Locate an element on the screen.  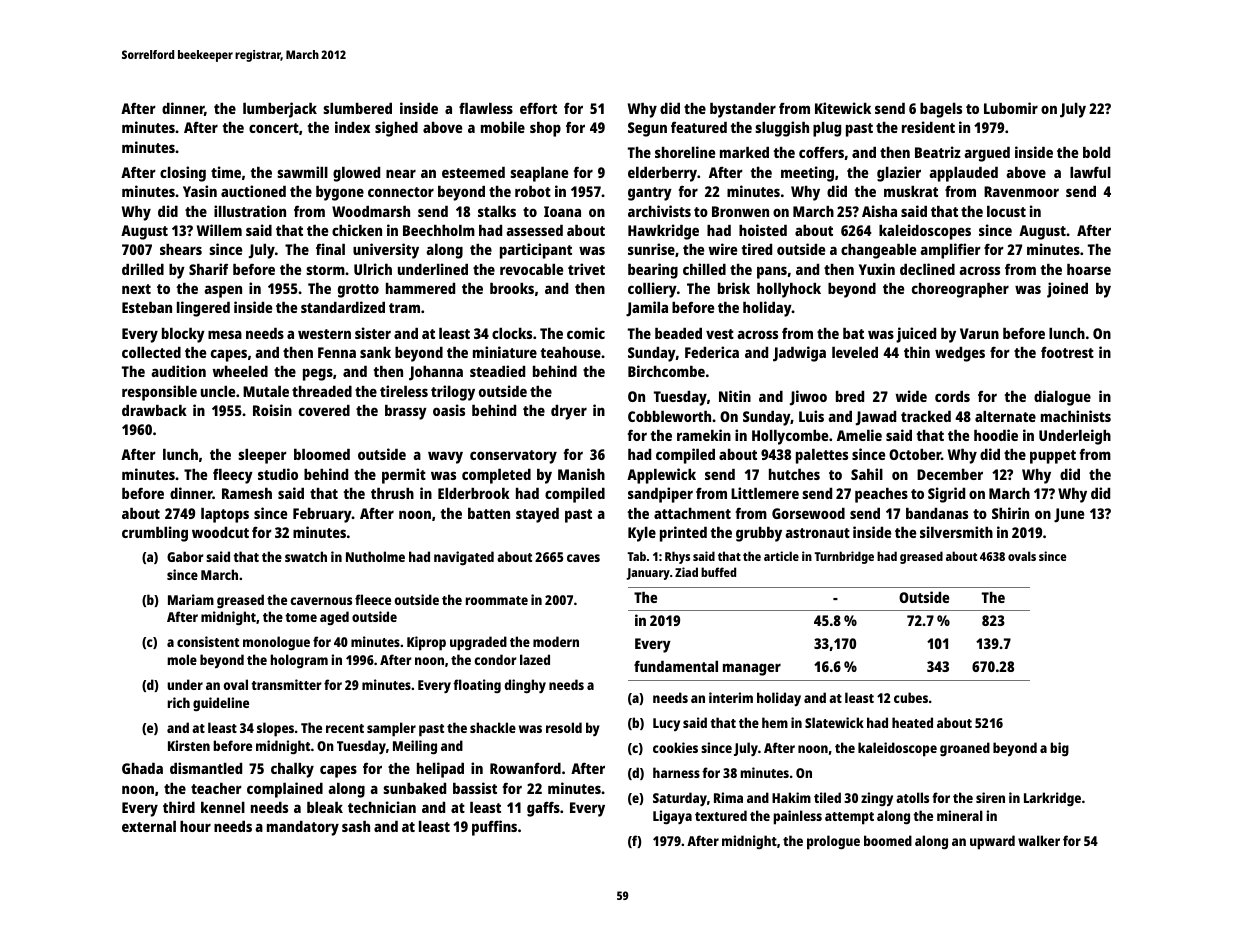
sunbaked is located at coordinates (414, 788).
